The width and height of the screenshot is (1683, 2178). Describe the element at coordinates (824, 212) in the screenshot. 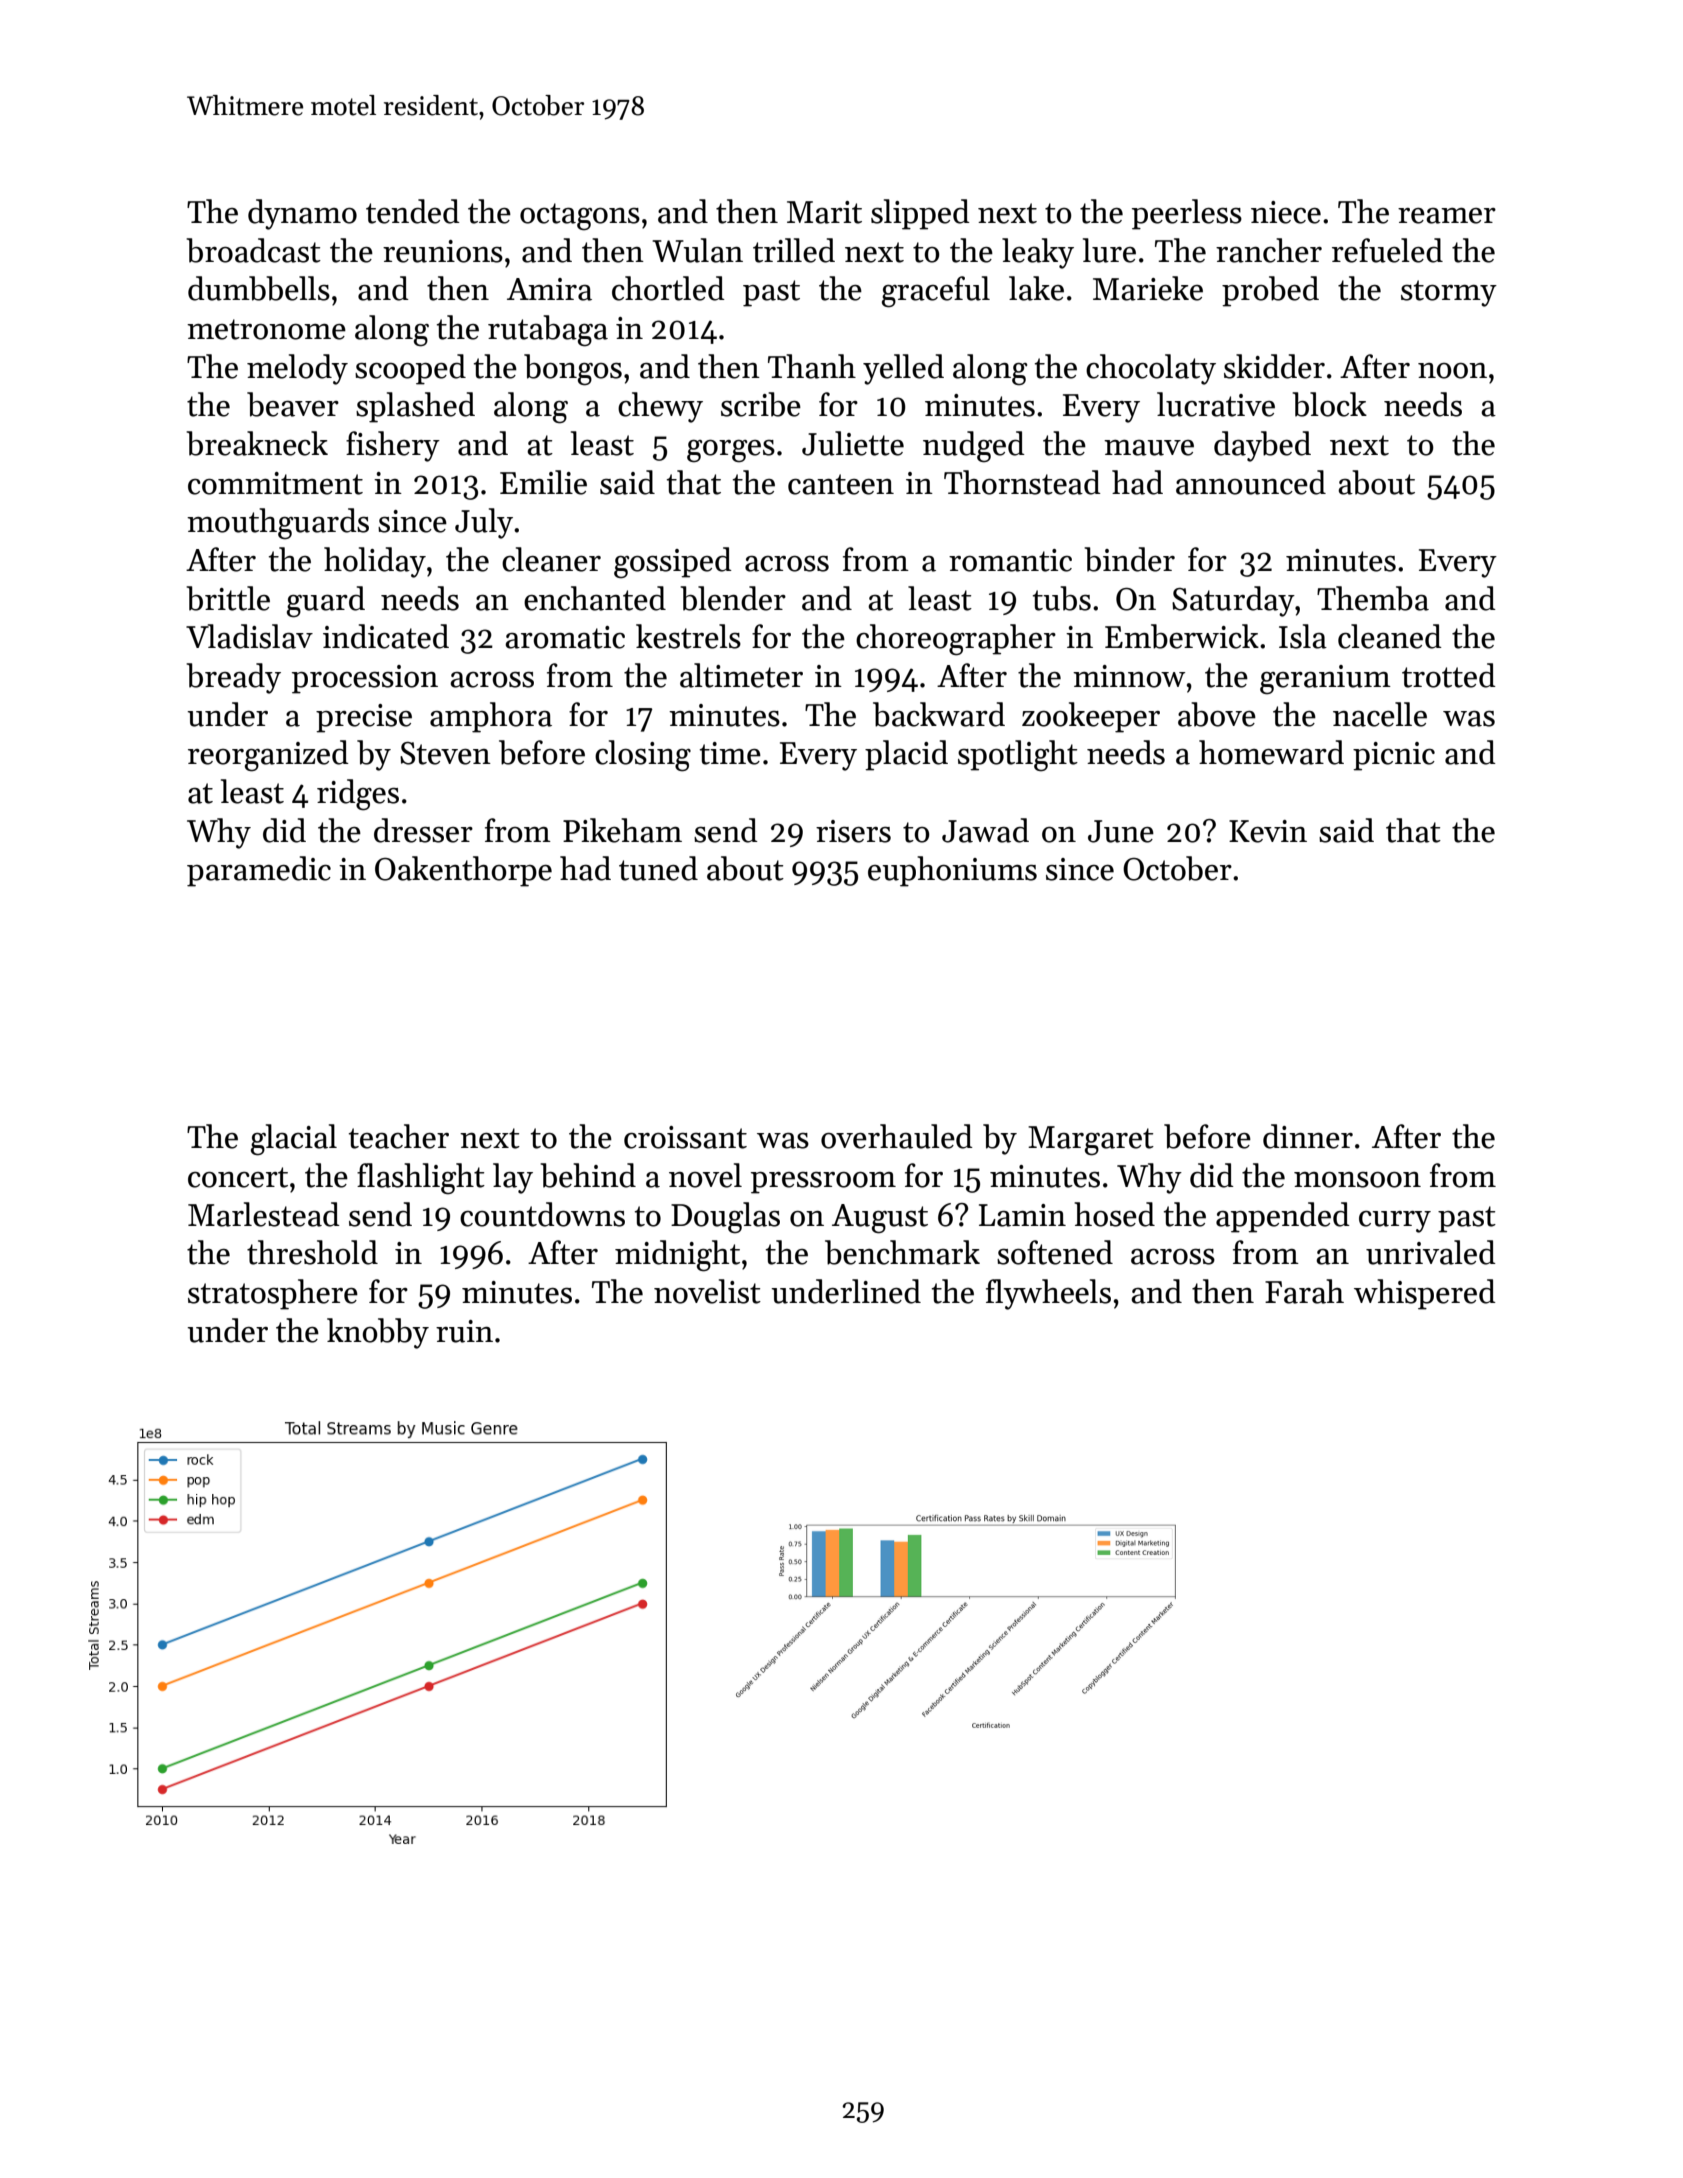

I see `Marit` at that location.
